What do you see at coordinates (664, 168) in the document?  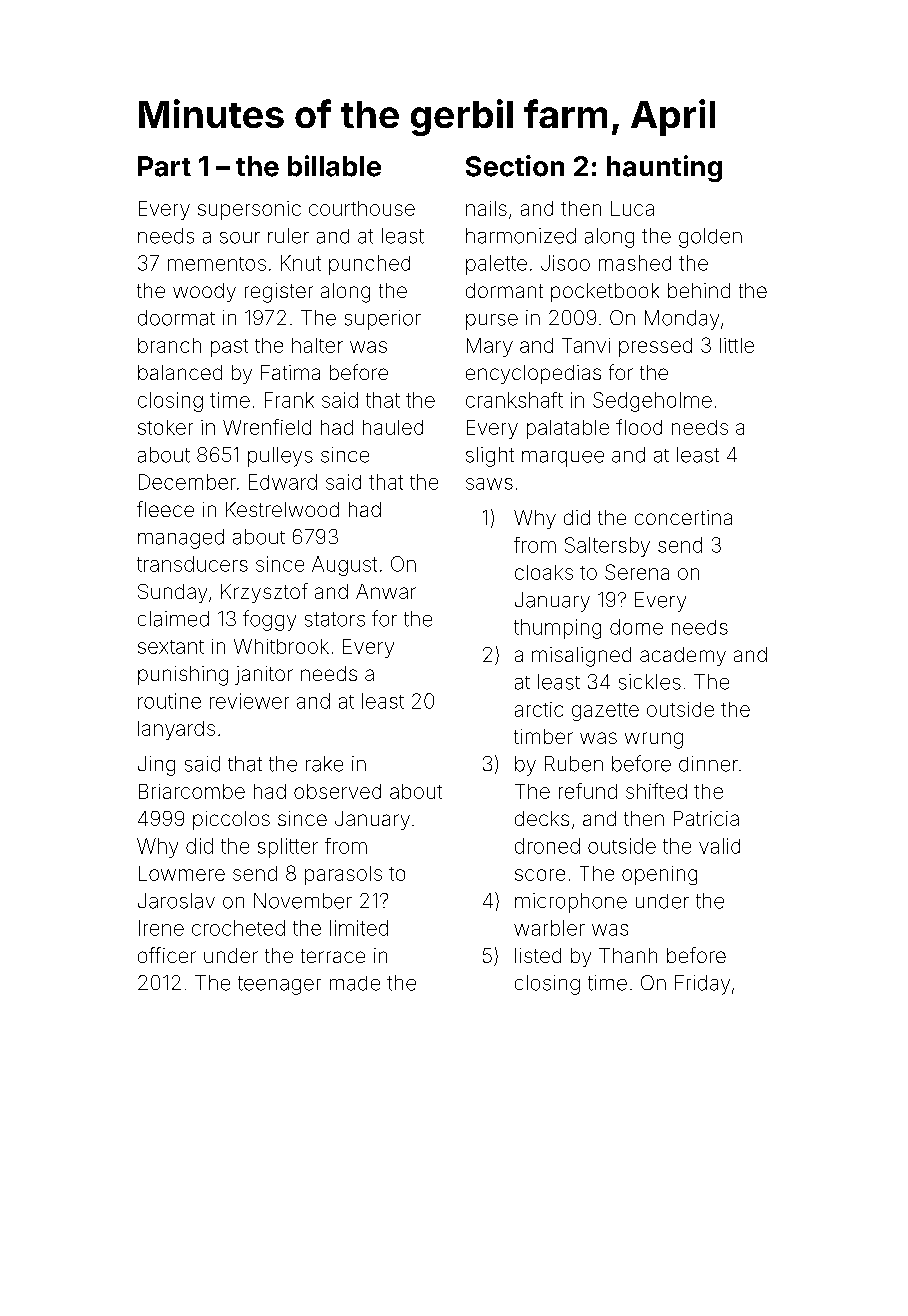 I see `haunting` at bounding box center [664, 168].
